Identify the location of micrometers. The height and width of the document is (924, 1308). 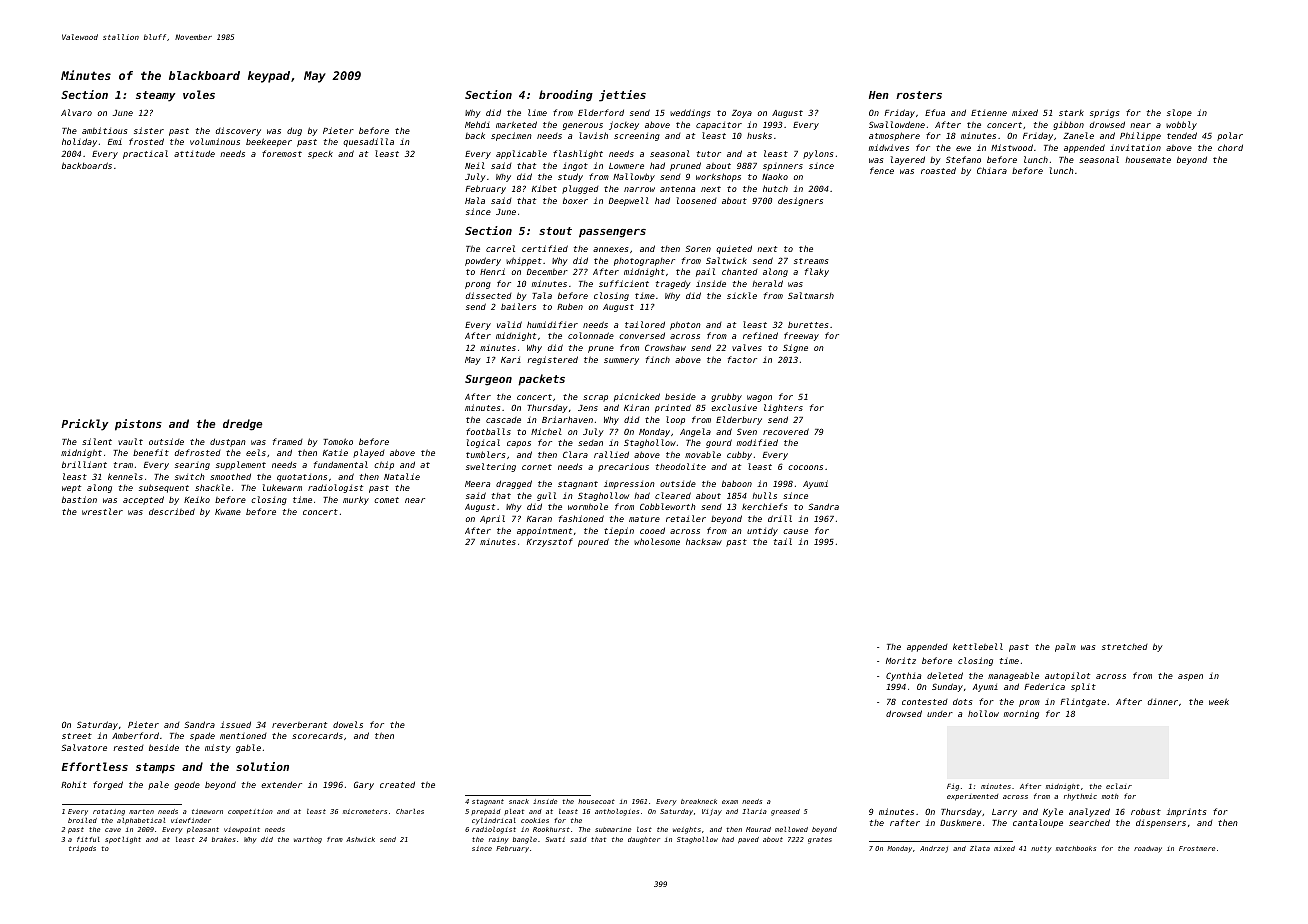
(365, 811).
